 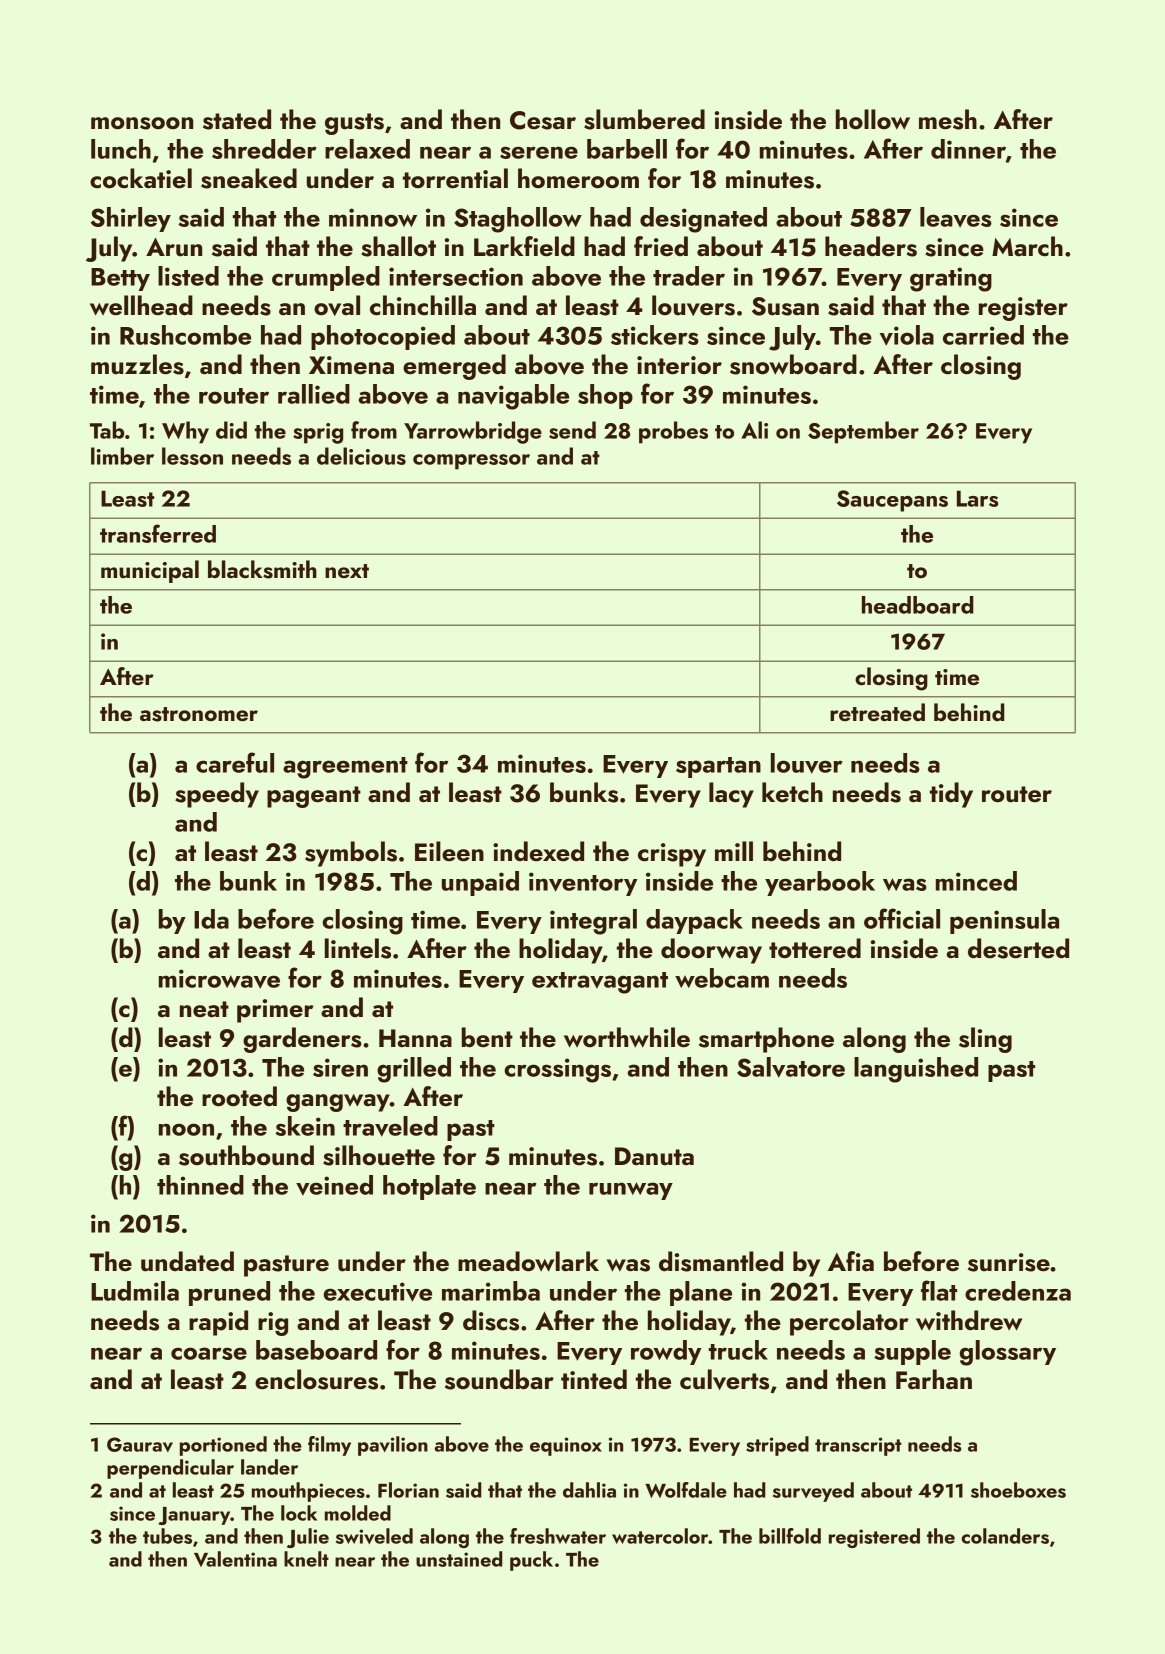 What do you see at coordinates (644, 119) in the screenshot?
I see `slumbered` at bounding box center [644, 119].
